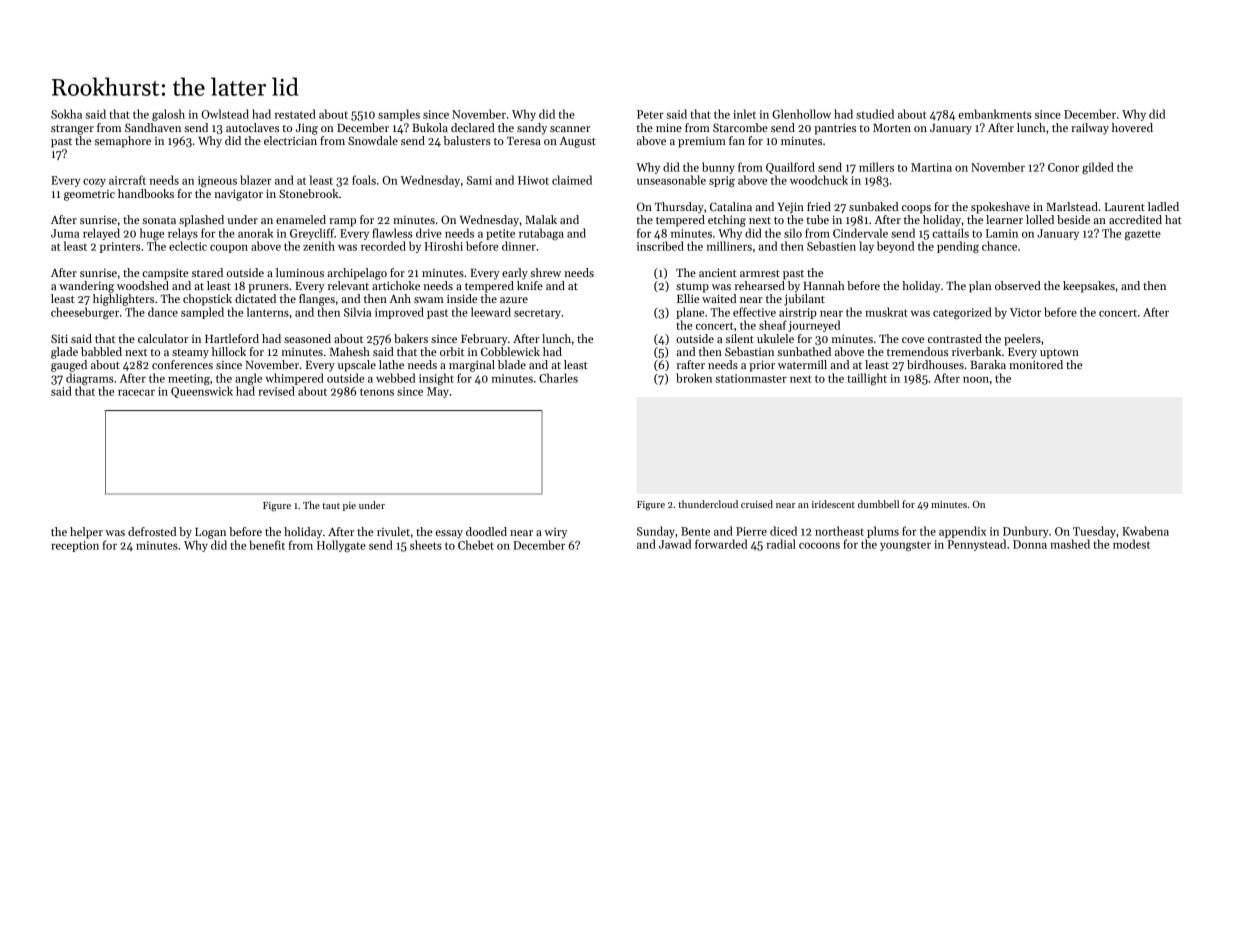  Describe the element at coordinates (1145, 531) in the screenshot. I see `Kwabena` at that location.
